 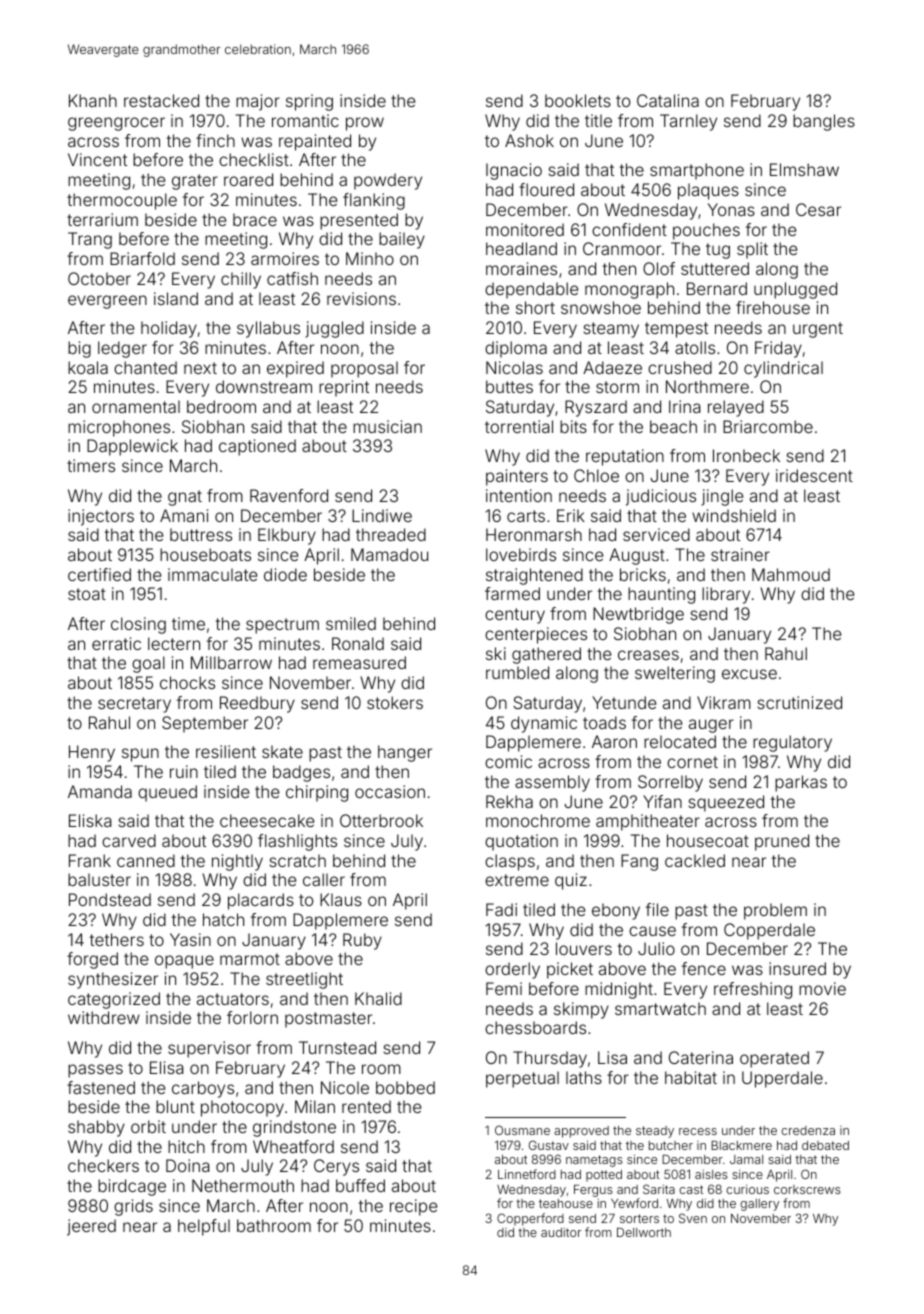 What do you see at coordinates (775, 911) in the page?
I see `problem` at bounding box center [775, 911].
